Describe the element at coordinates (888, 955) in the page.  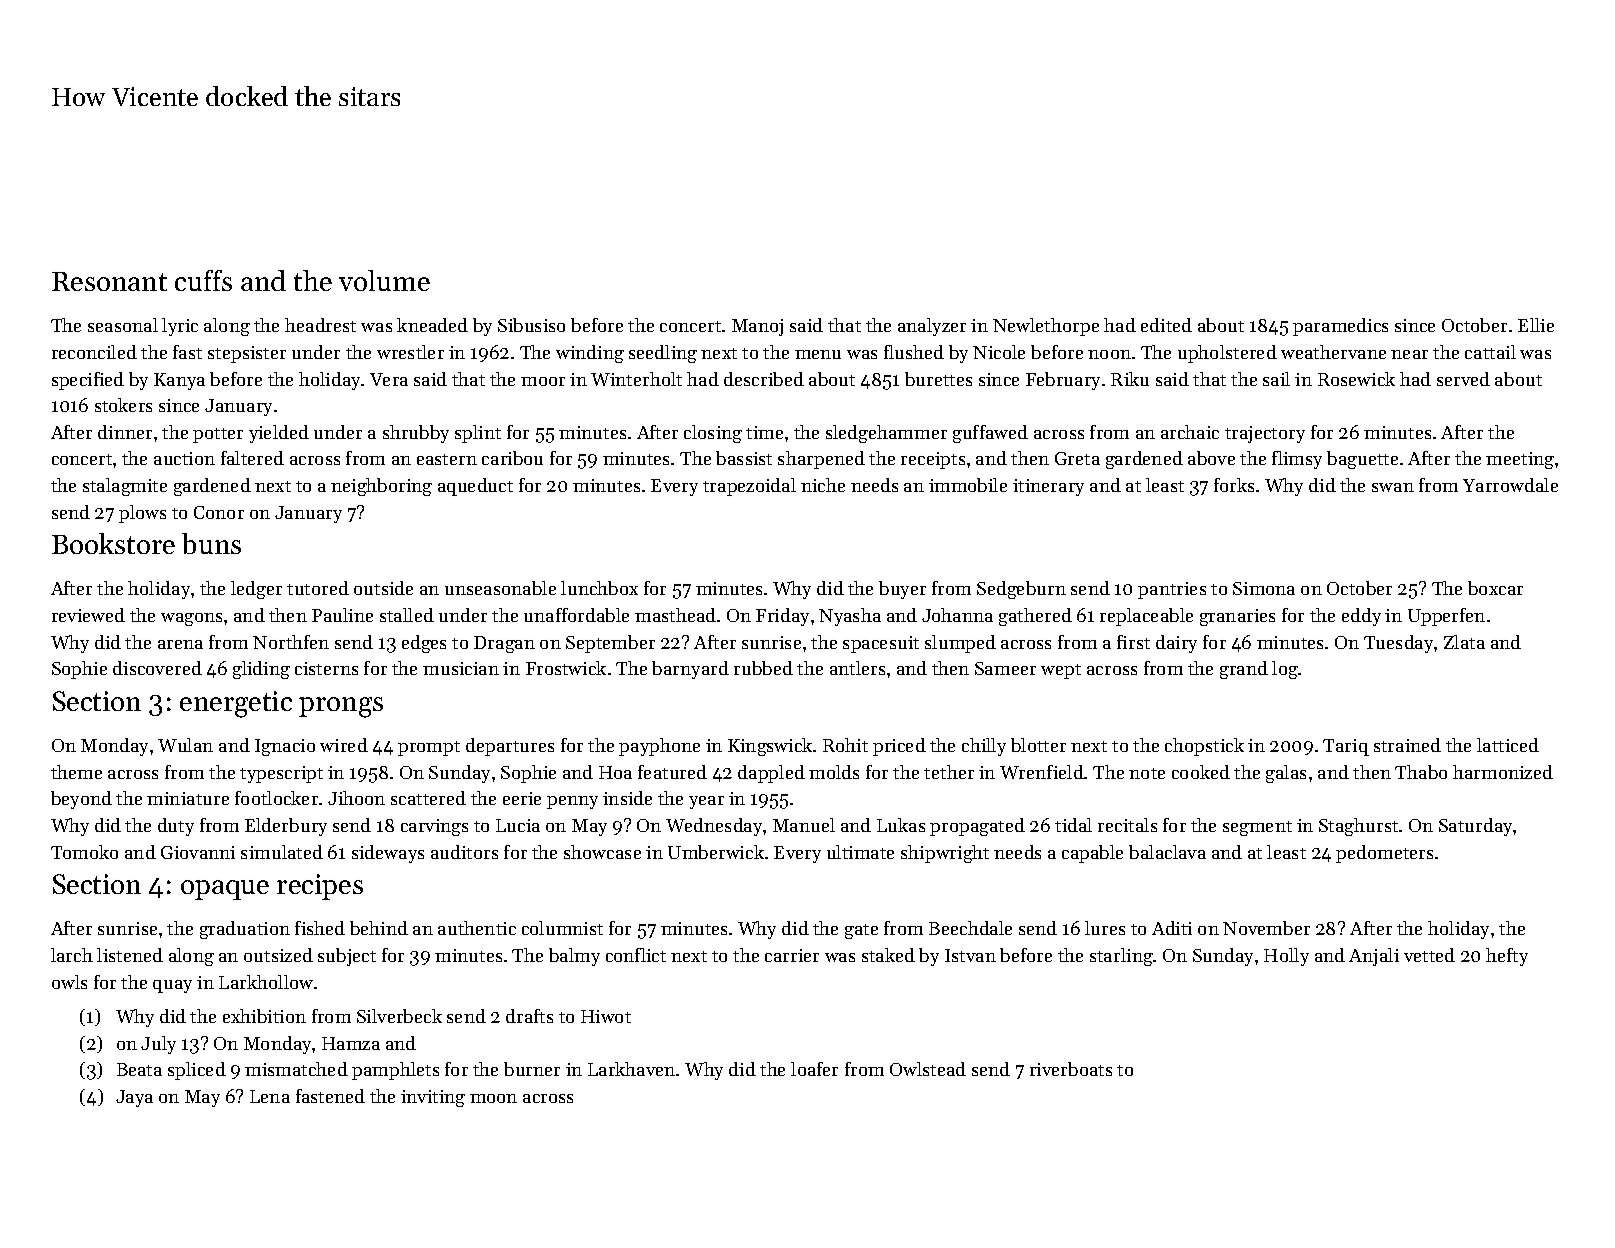
I see `staked` at that location.
